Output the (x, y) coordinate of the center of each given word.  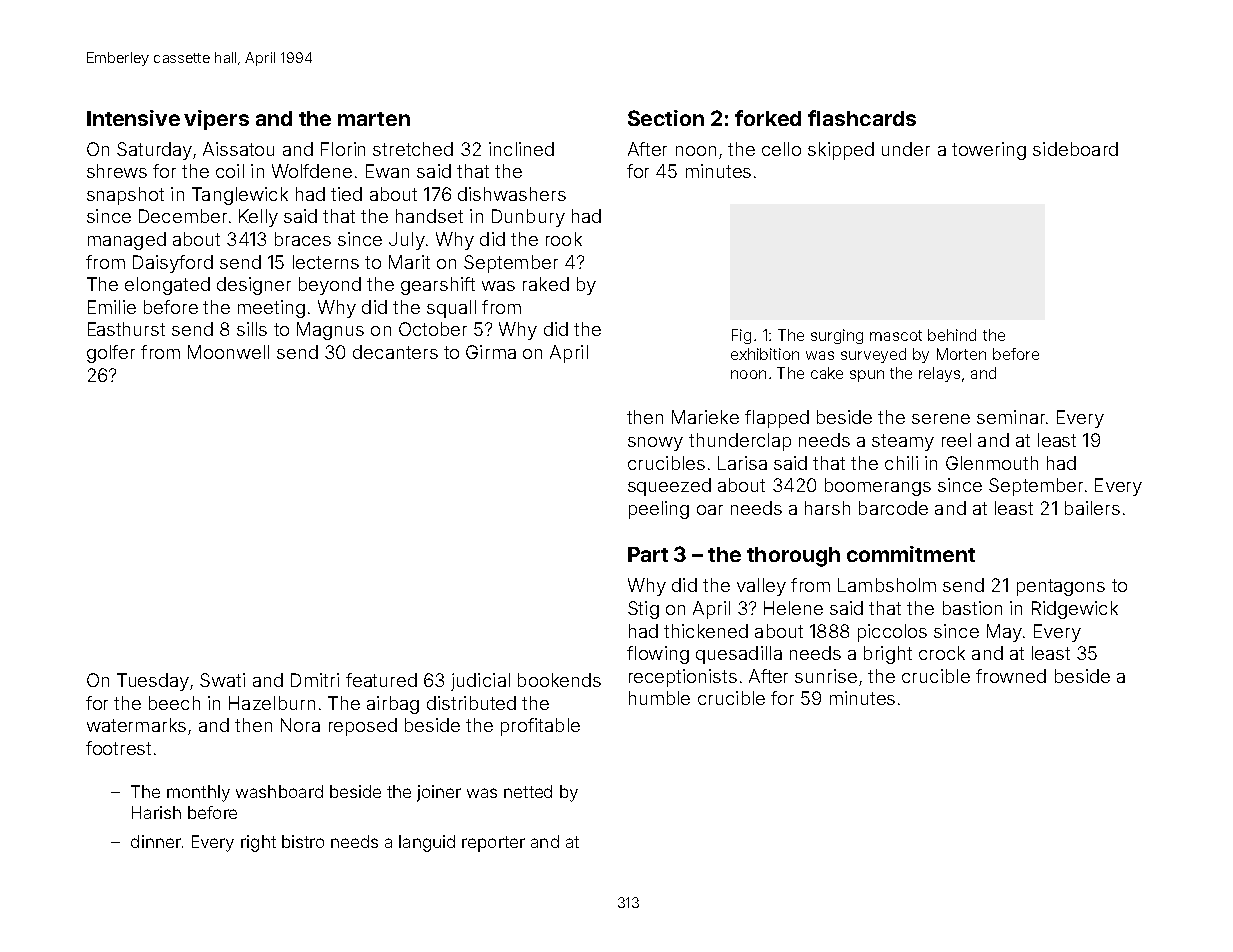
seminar (1011, 417)
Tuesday (153, 682)
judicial (480, 682)
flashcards (862, 118)
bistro (303, 841)
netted (528, 791)
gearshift (438, 286)
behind (952, 335)
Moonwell (228, 352)
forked (768, 118)
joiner (439, 793)
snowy (655, 444)
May (1004, 633)
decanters (395, 352)
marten (374, 119)
